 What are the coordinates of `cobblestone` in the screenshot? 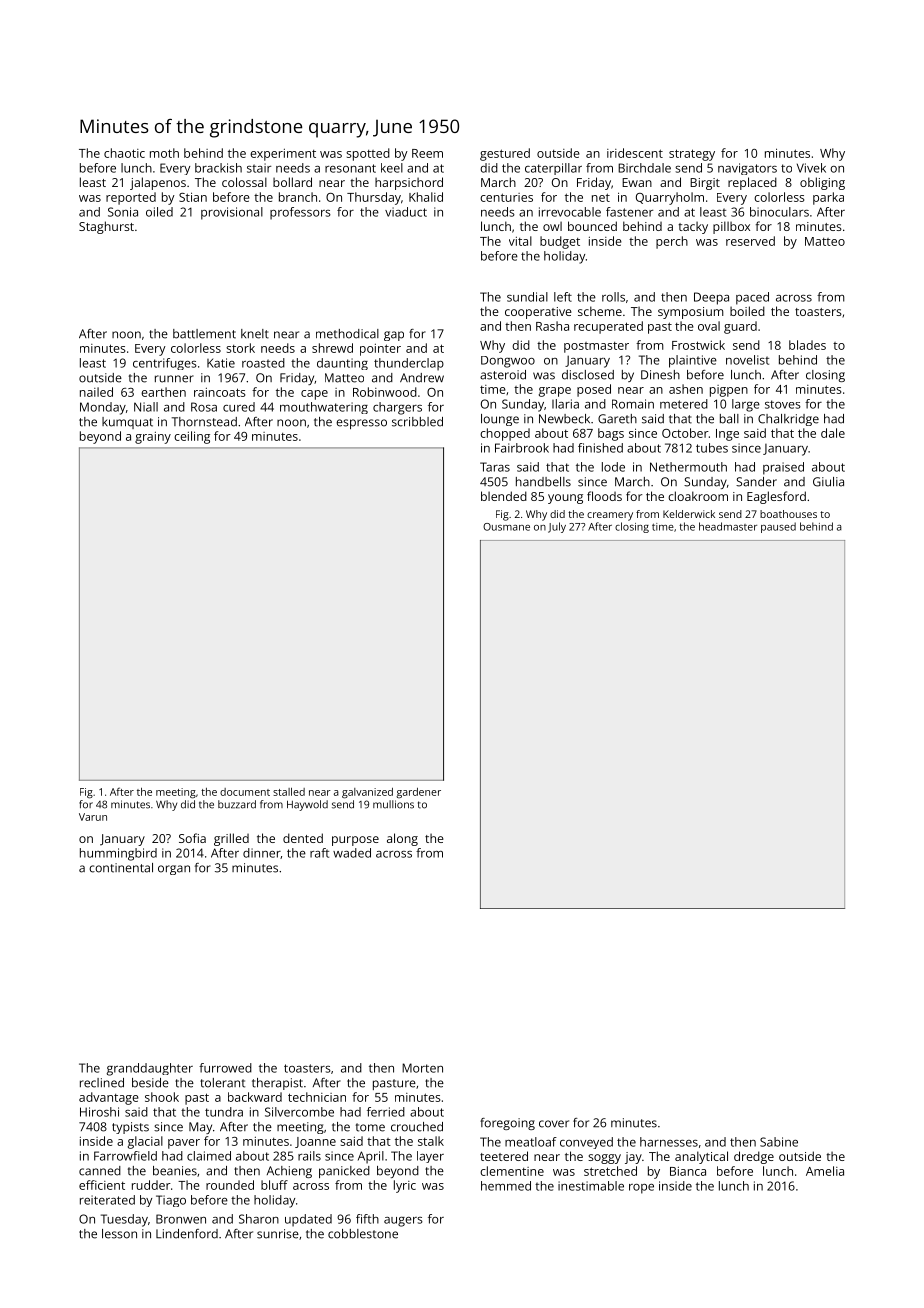 It's located at (363, 1234).
